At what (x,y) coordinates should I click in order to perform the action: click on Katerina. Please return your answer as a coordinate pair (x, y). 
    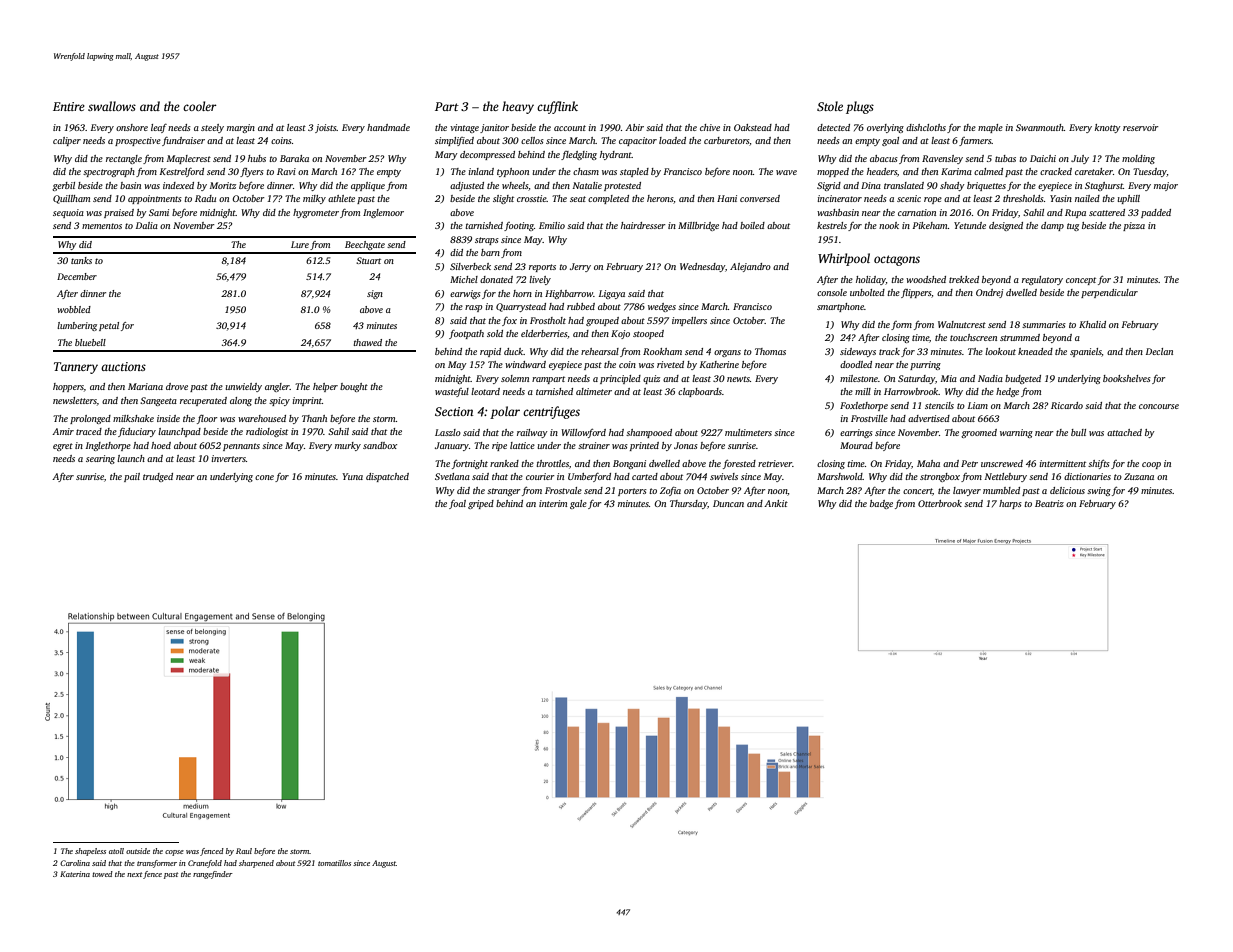
    Looking at the image, I should click on (75, 874).
